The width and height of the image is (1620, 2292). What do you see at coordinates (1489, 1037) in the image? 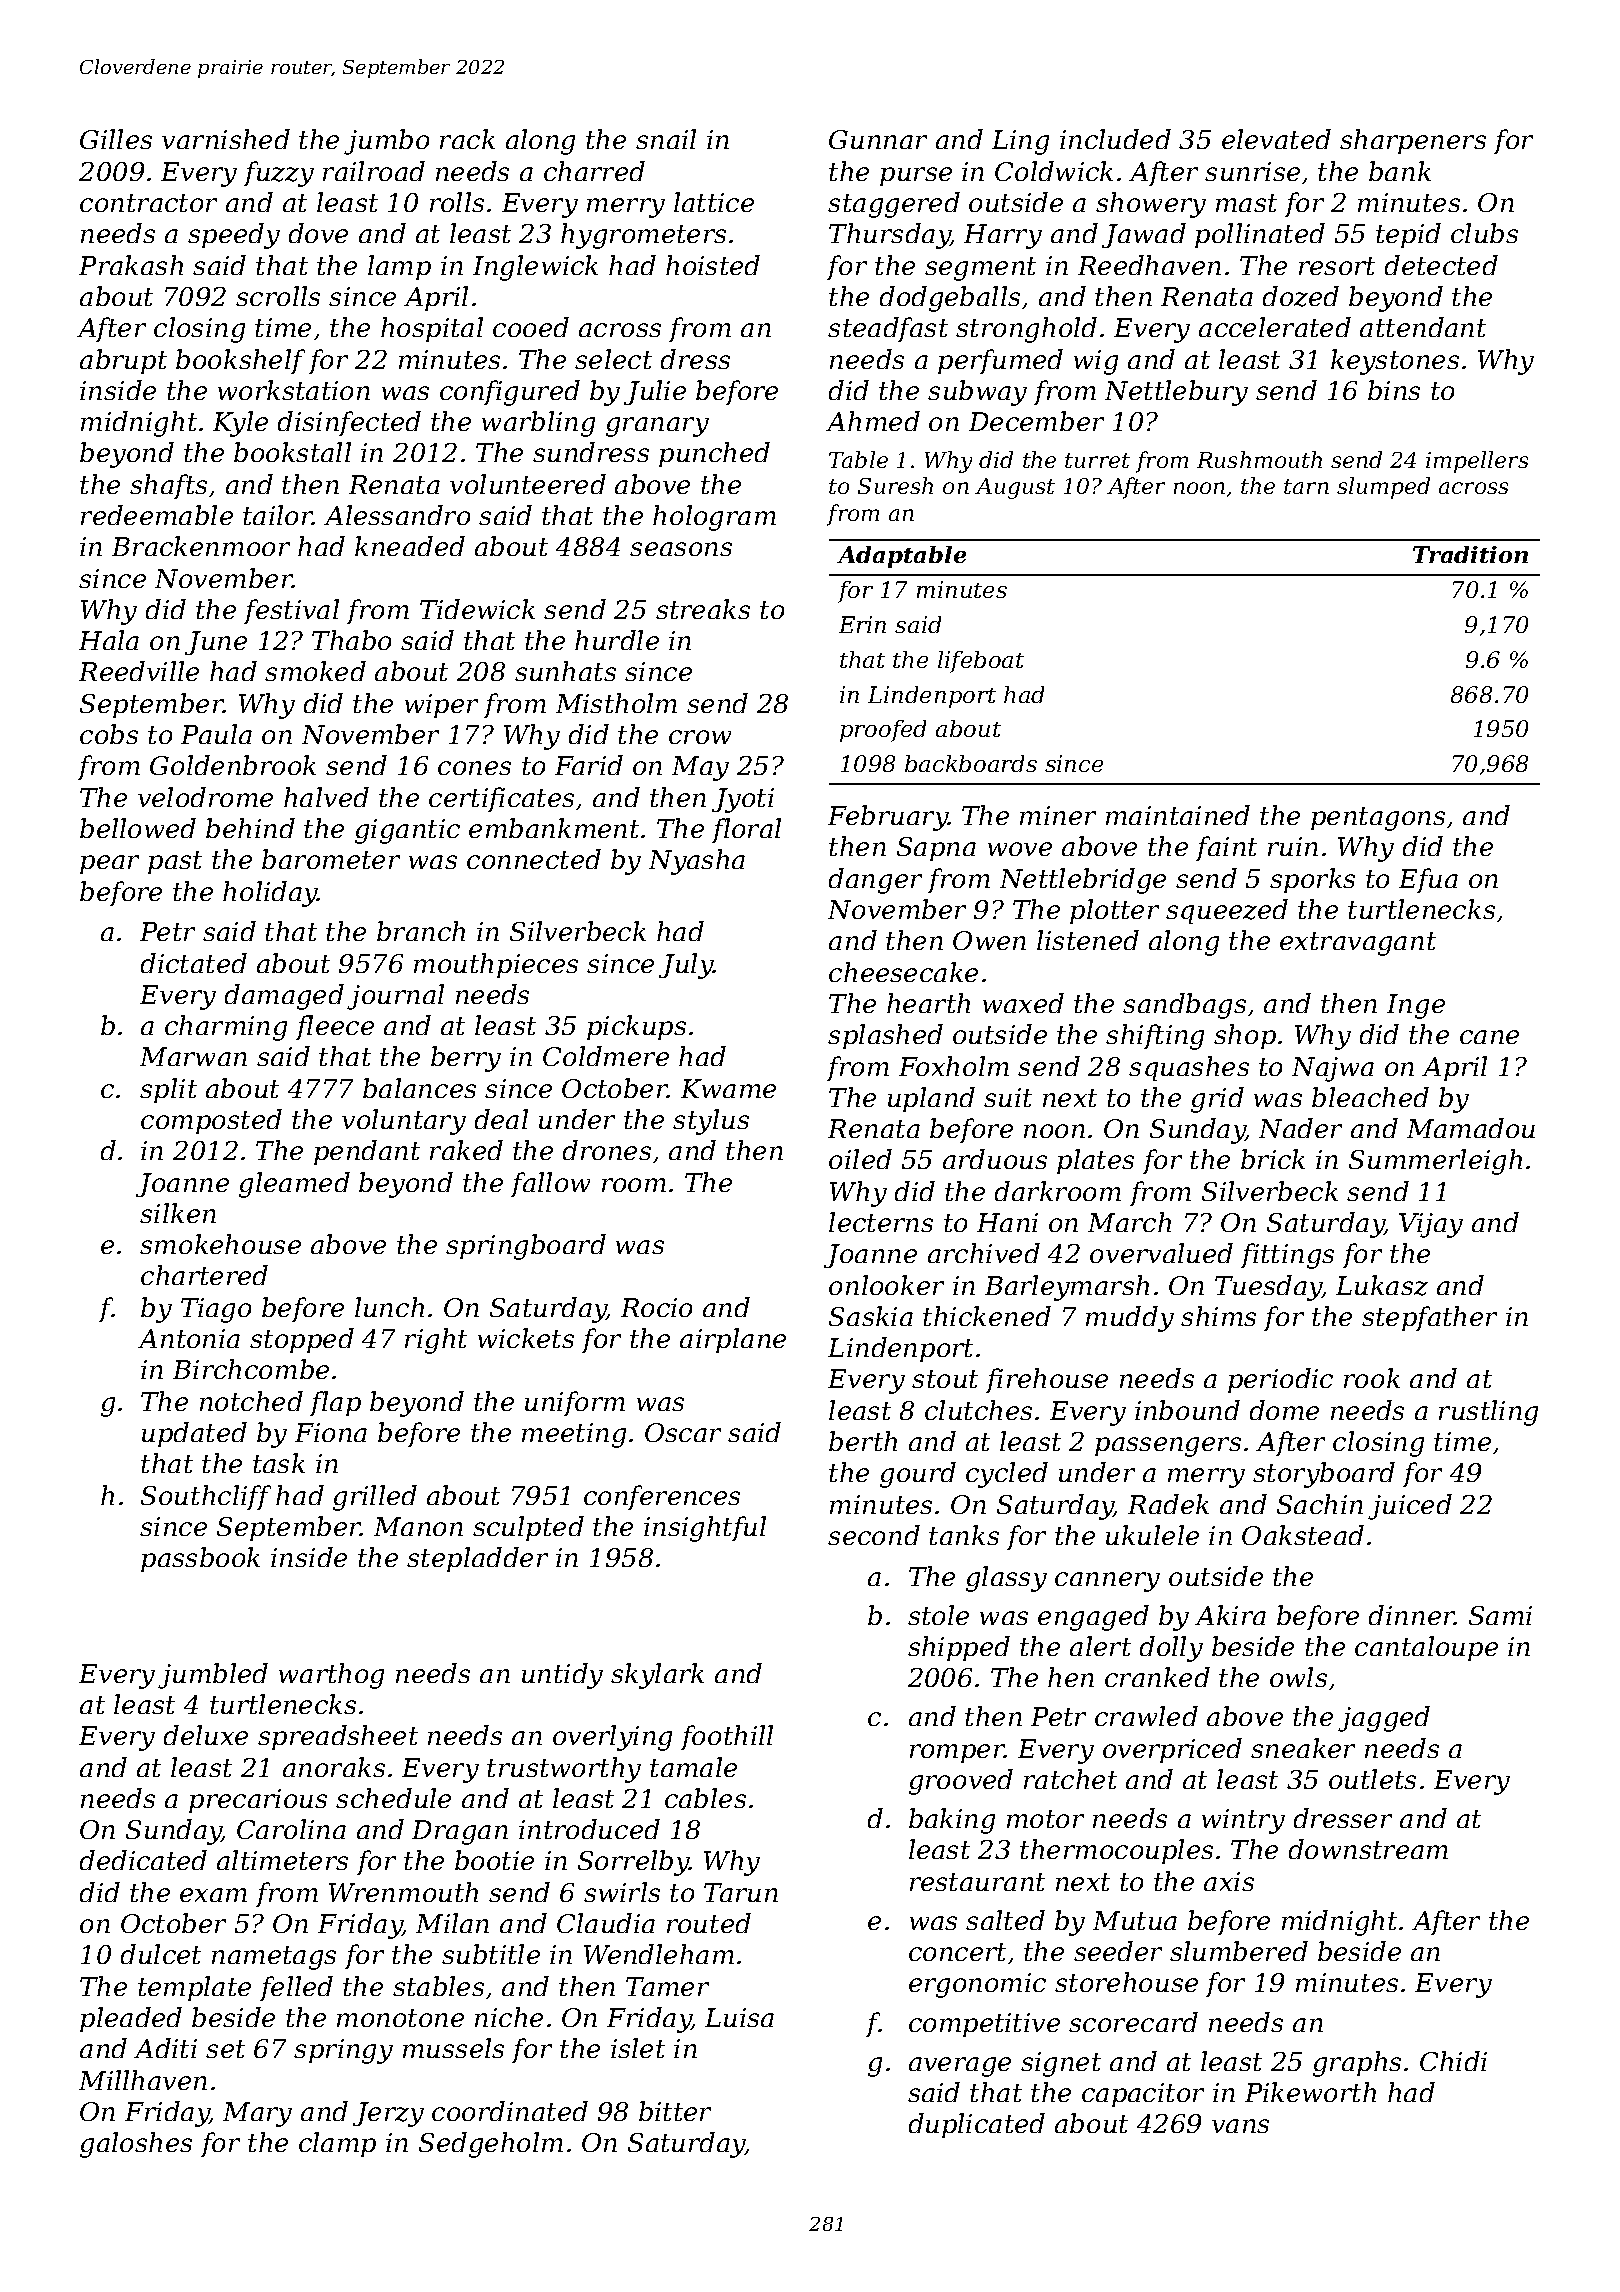
I see `cane` at bounding box center [1489, 1037].
